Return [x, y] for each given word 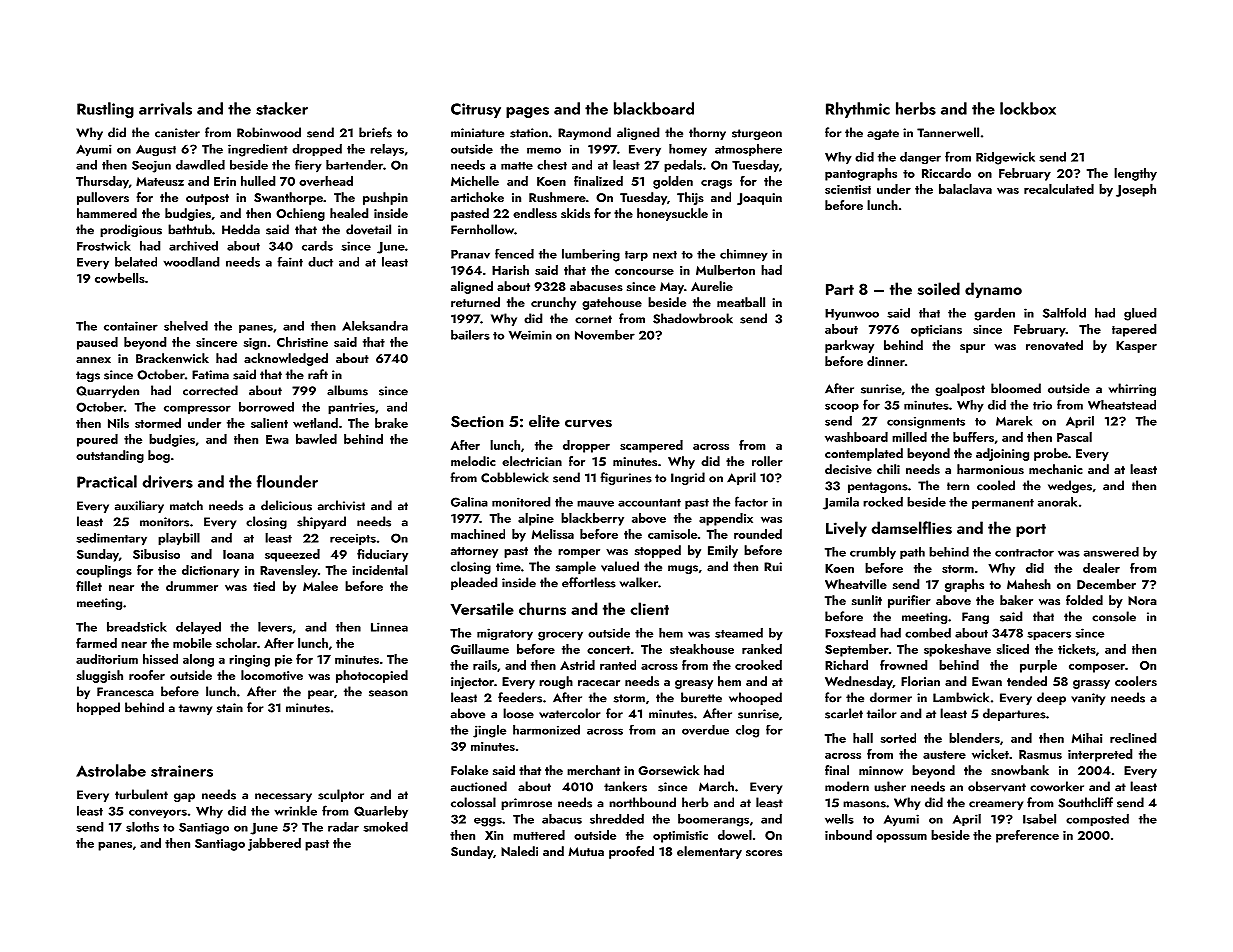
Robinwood [269, 132]
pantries [351, 408]
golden [673, 182]
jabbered [274, 844]
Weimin [530, 335]
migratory [505, 634]
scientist [848, 189]
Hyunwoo [852, 314]
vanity [1088, 699]
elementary [709, 852]
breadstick [137, 627]
